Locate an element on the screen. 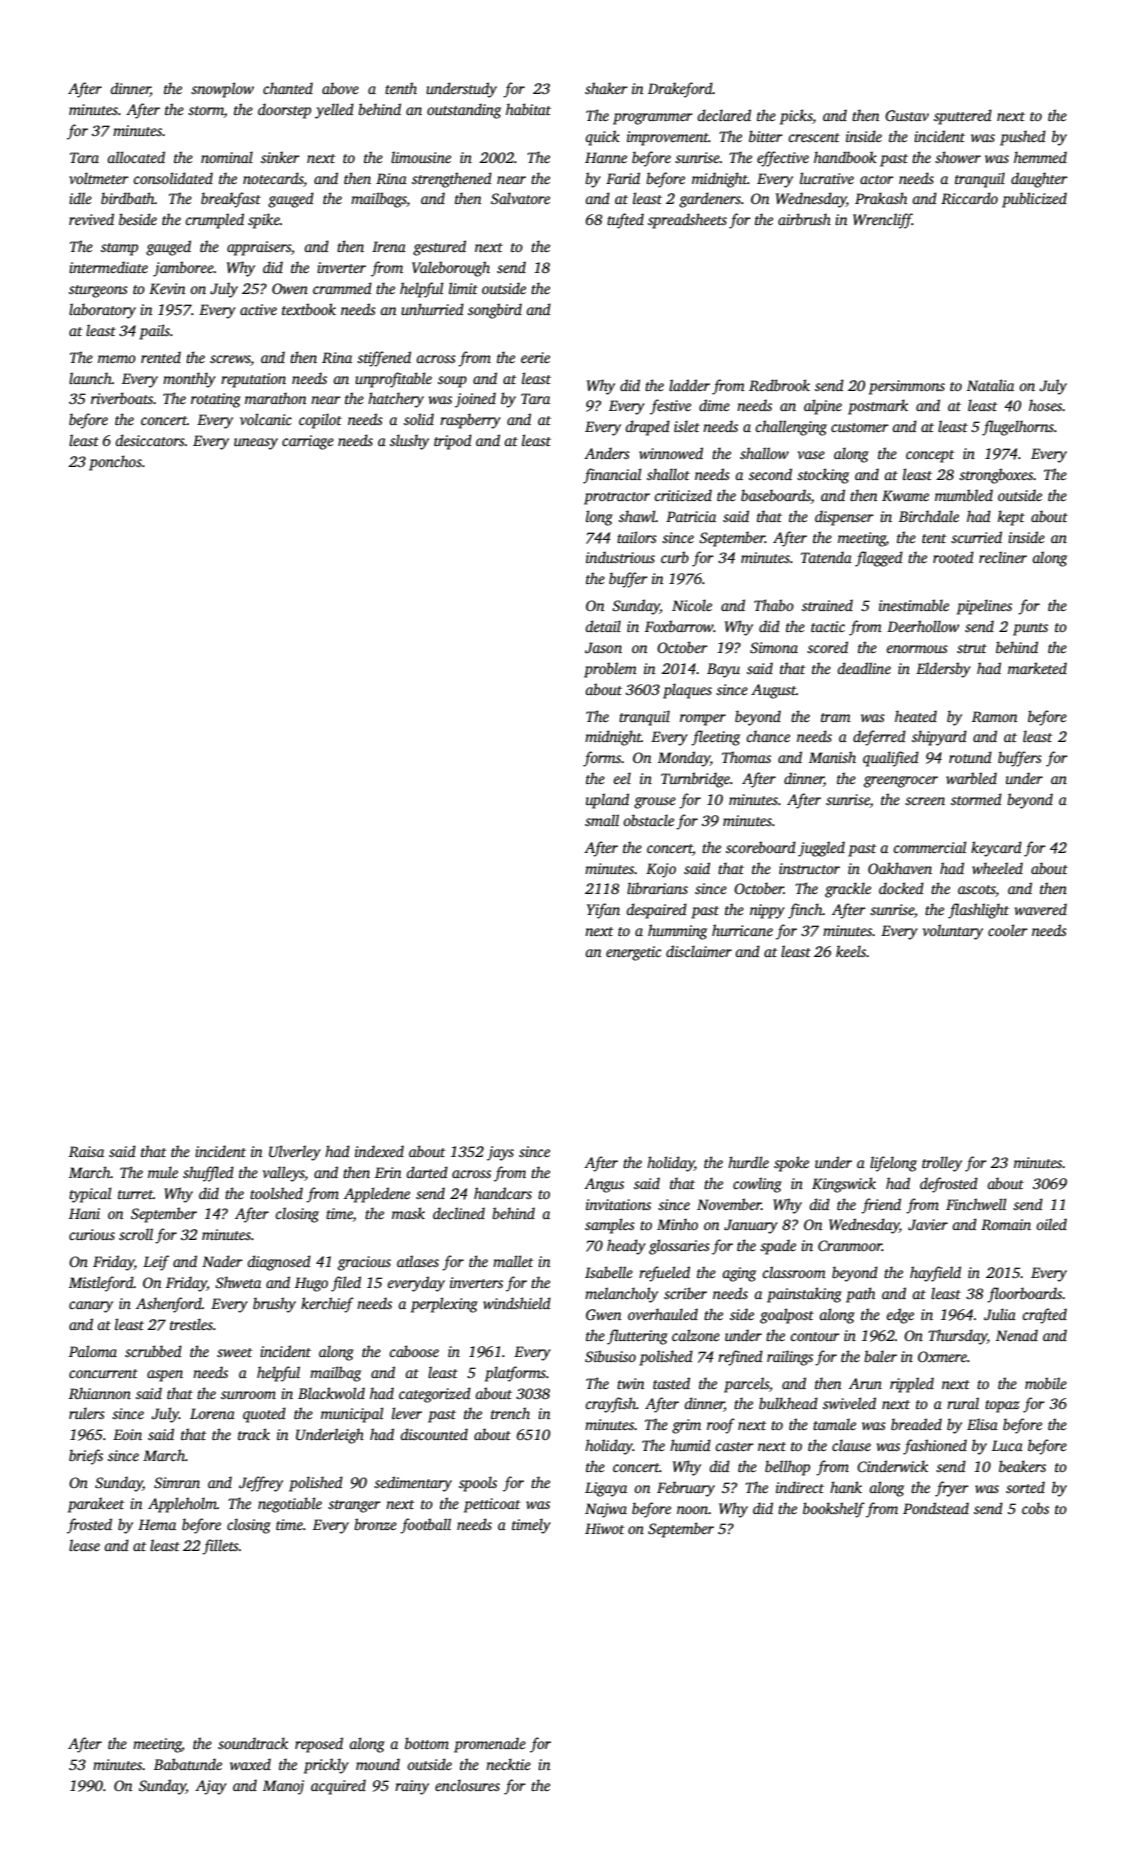  spreadsheets is located at coordinates (687, 221).
